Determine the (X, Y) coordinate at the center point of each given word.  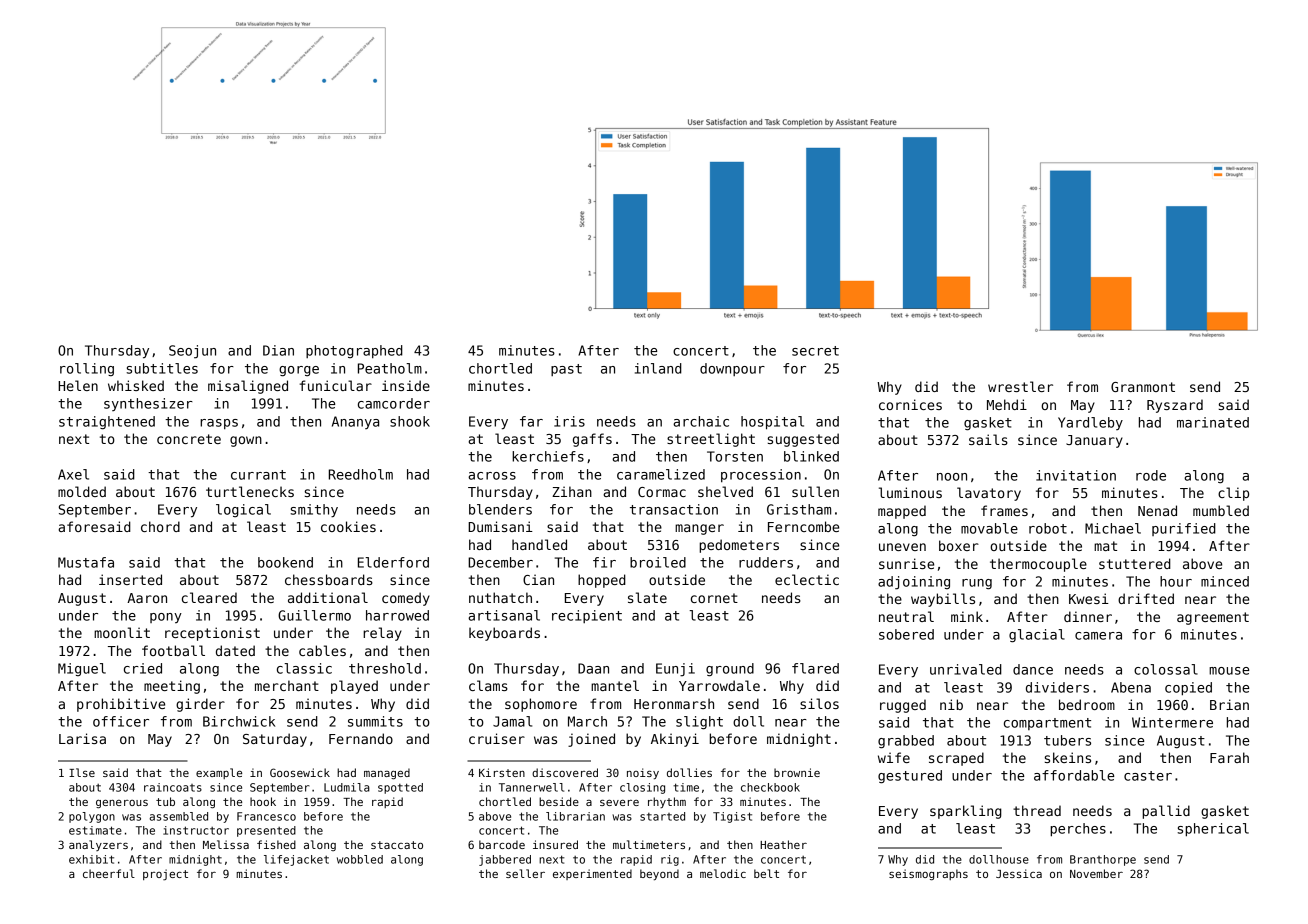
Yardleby (1090, 423)
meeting (172, 687)
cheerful (109, 873)
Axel (73, 474)
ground (730, 670)
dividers (1057, 687)
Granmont (1143, 387)
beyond (659, 875)
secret (815, 351)
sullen (815, 491)
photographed (354, 351)
